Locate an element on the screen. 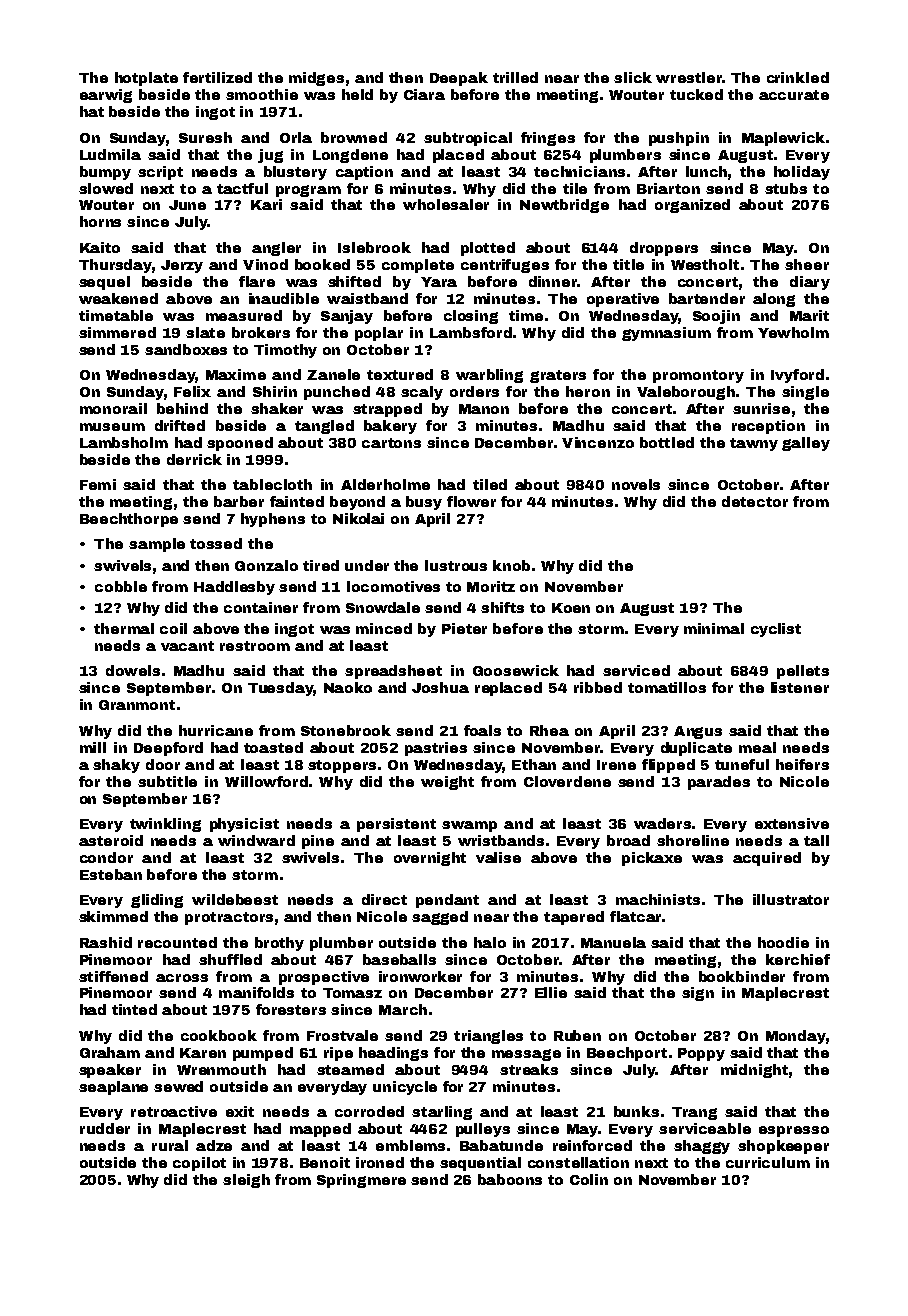  copilot is located at coordinates (199, 1164).
